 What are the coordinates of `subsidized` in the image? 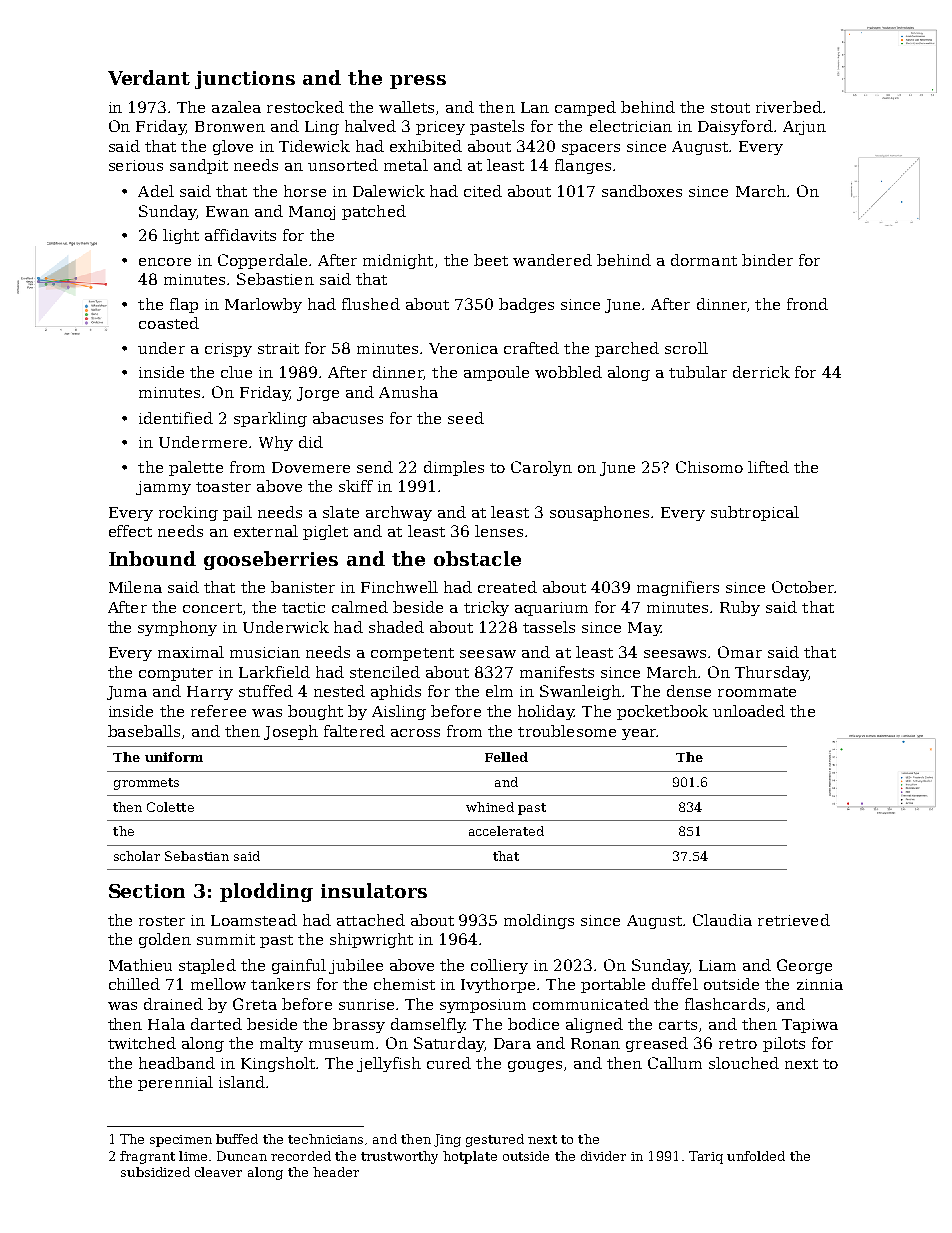 It's located at (155, 1172).
